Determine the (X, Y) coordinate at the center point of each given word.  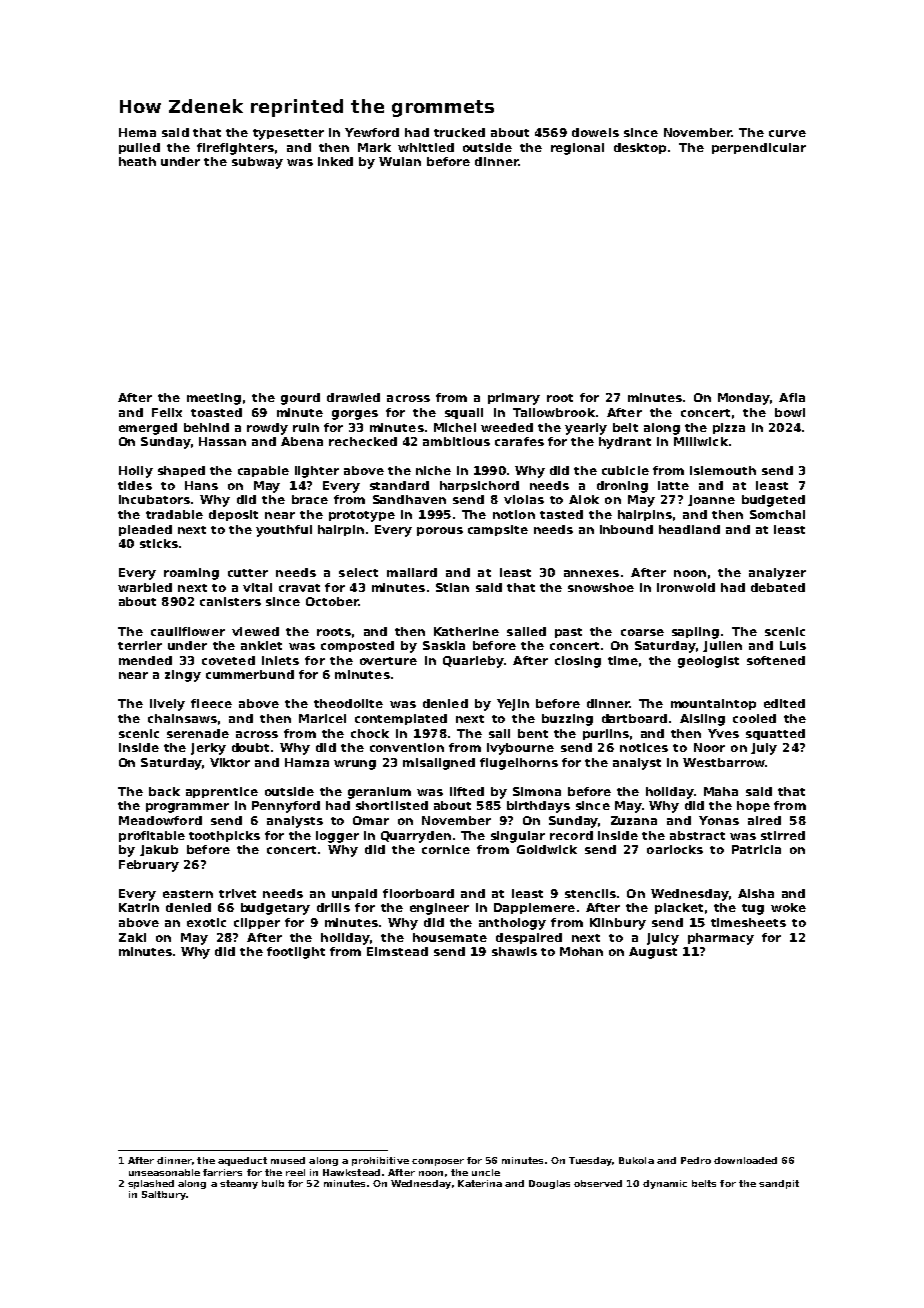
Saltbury (164, 1195)
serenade (198, 733)
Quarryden (416, 837)
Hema (137, 132)
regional (577, 149)
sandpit (779, 1184)
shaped (181, 471)
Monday (744, 399)
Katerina (480, 1183)
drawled (353, 397)
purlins (606, 734)
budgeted (773, 501)
